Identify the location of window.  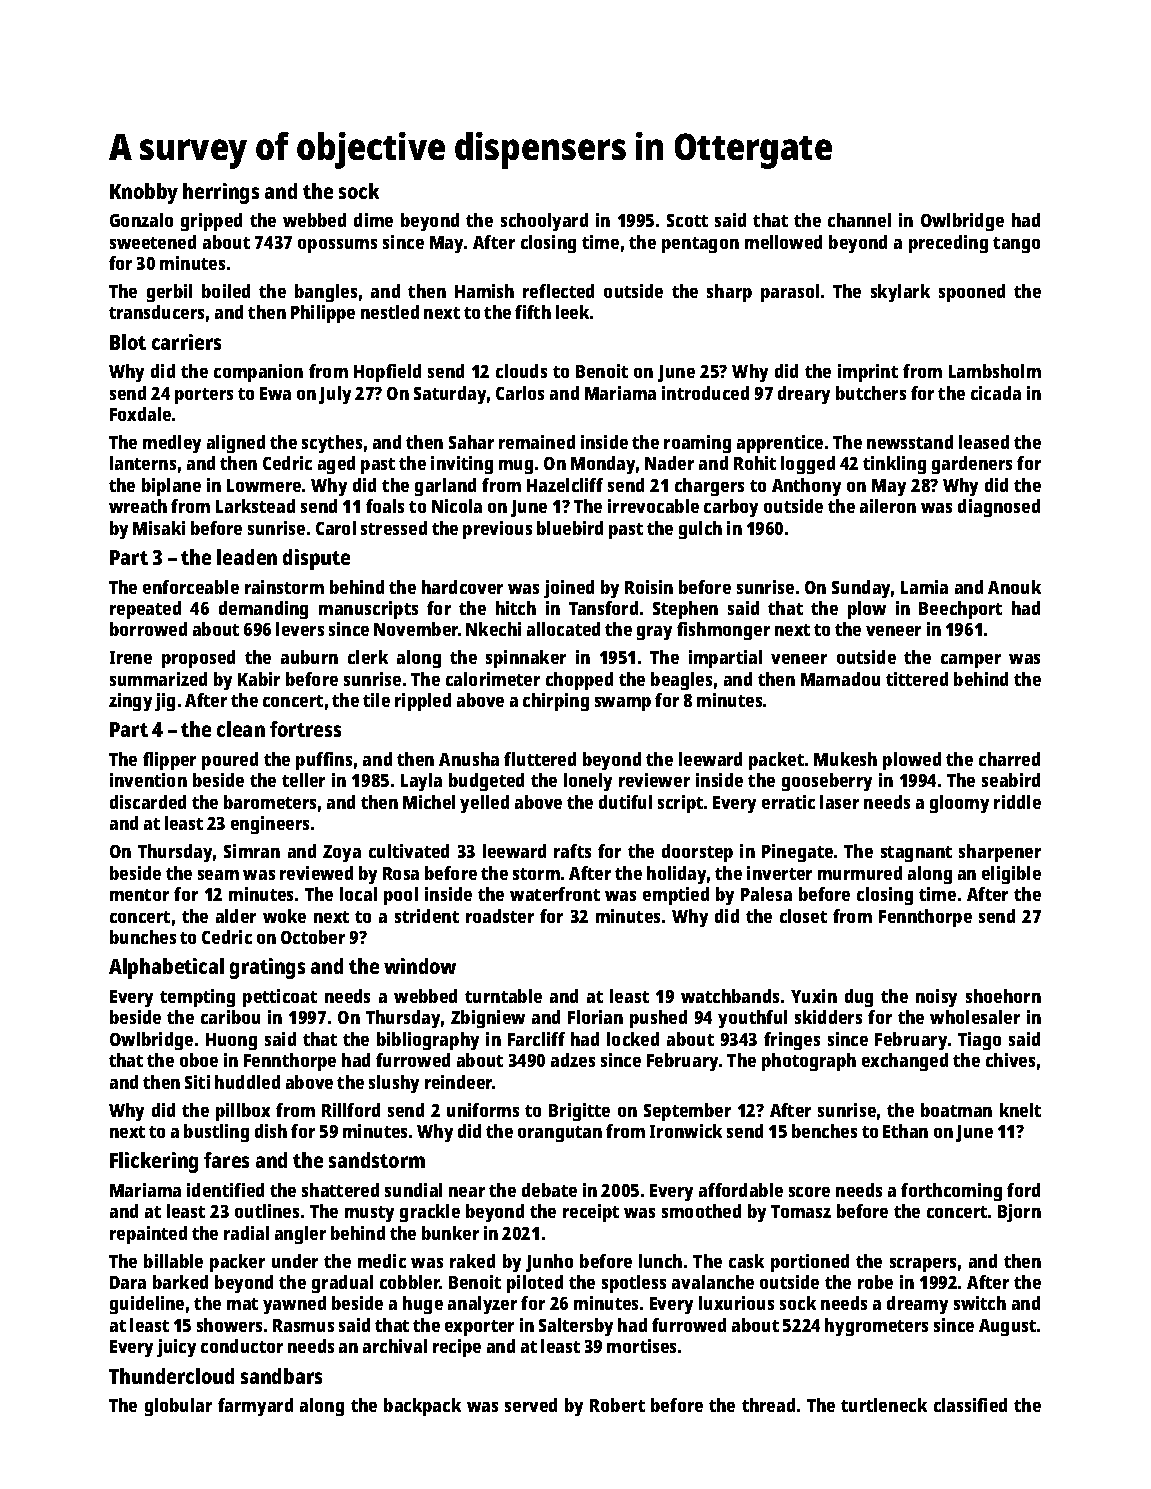
(420, 966).
